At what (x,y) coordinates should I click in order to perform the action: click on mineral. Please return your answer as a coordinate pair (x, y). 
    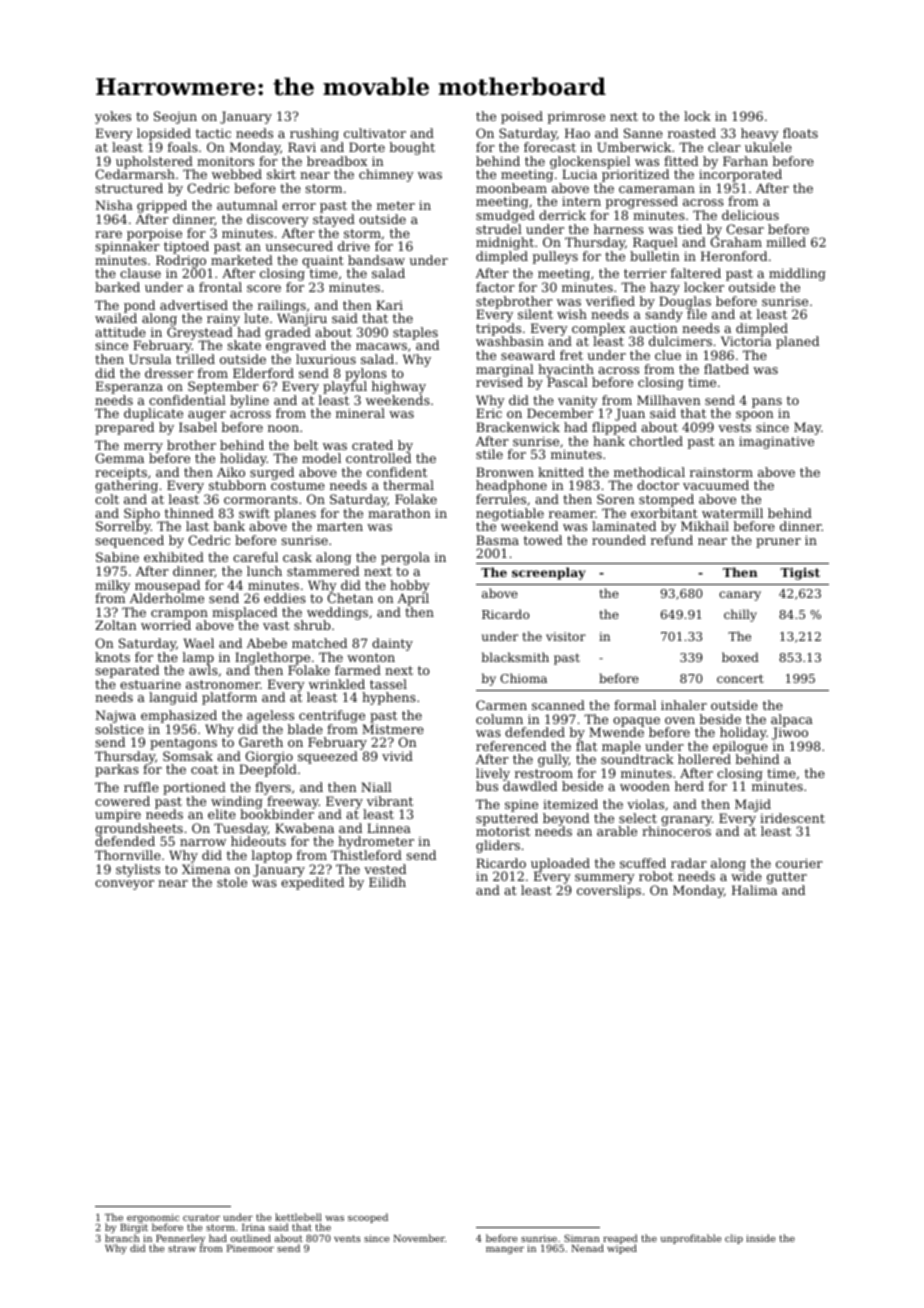
    Looking at the image, I should click on (360, 413).
